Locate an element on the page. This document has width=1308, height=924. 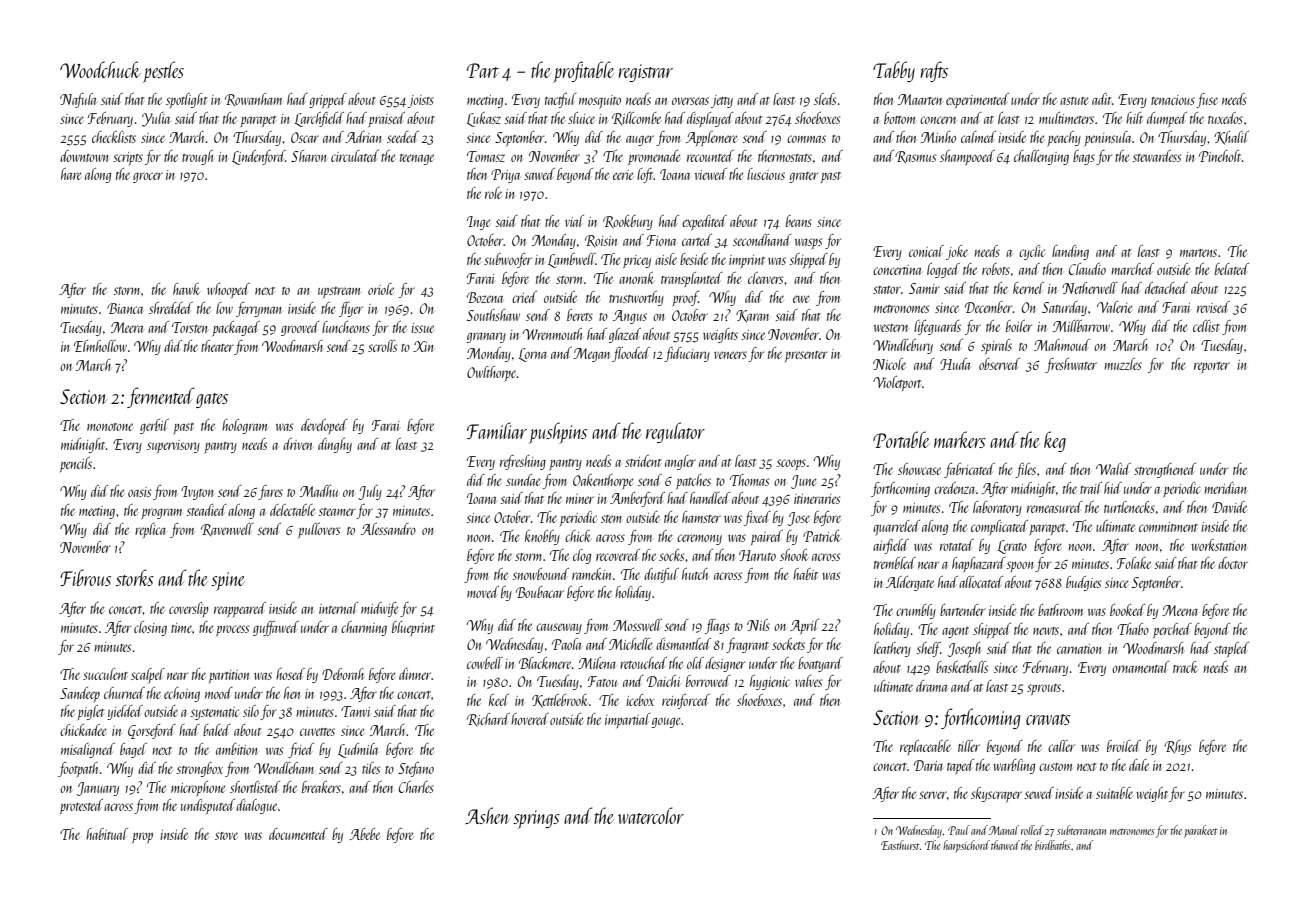
reappeared is located at coordinates (240, 609).
